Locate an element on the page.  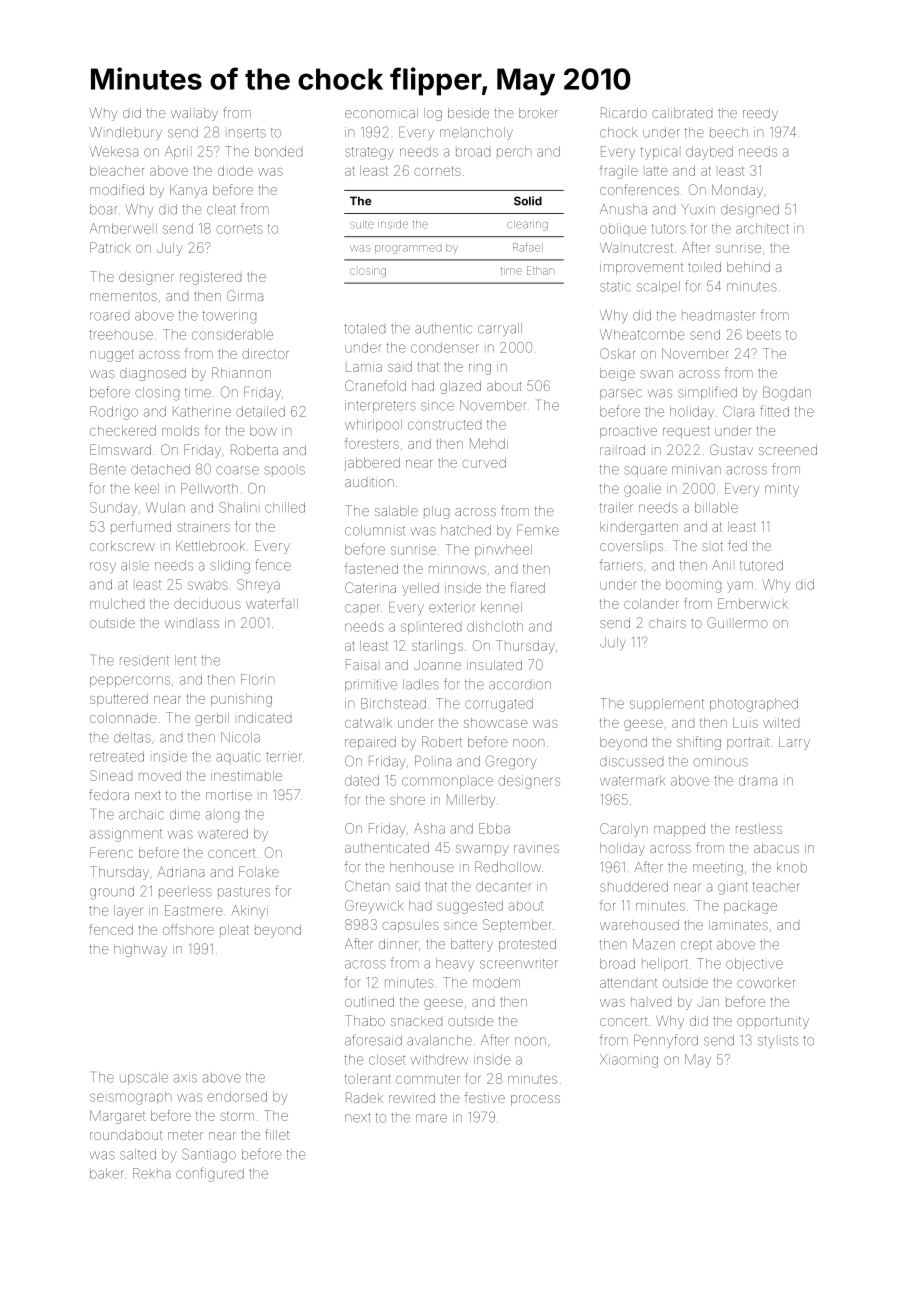
behind is located at coordinates (748, 267).
